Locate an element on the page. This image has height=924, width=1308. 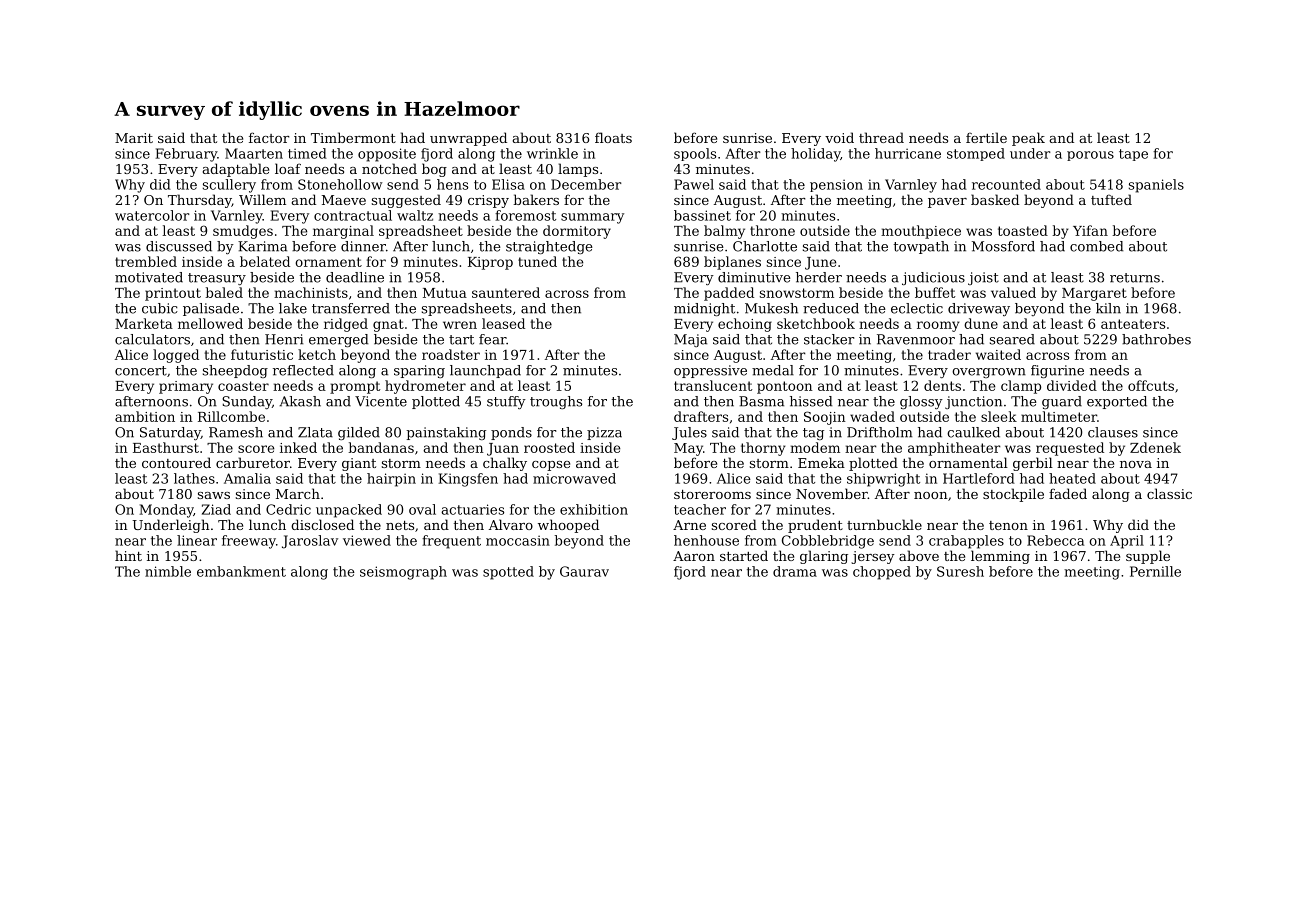
exported is located at coordinates (1117, 402).
